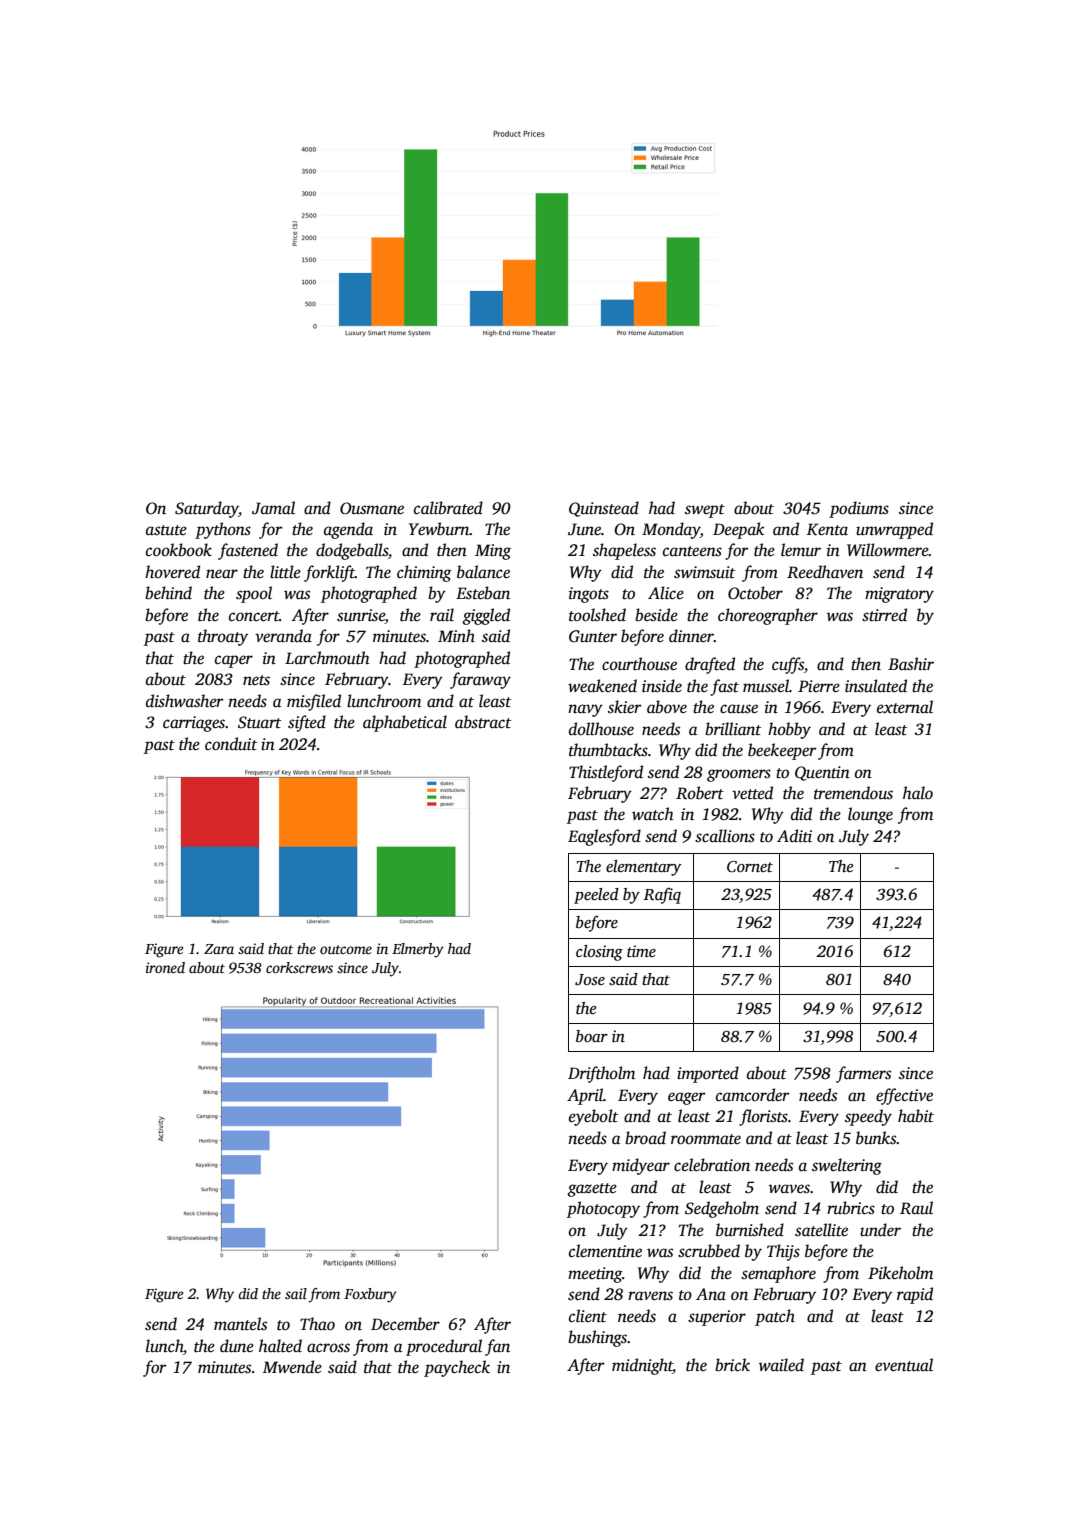  What do you see at coordinates (863, 1074) in the screenshot?
I see `farmers` at bounding box center [863, 1074].
